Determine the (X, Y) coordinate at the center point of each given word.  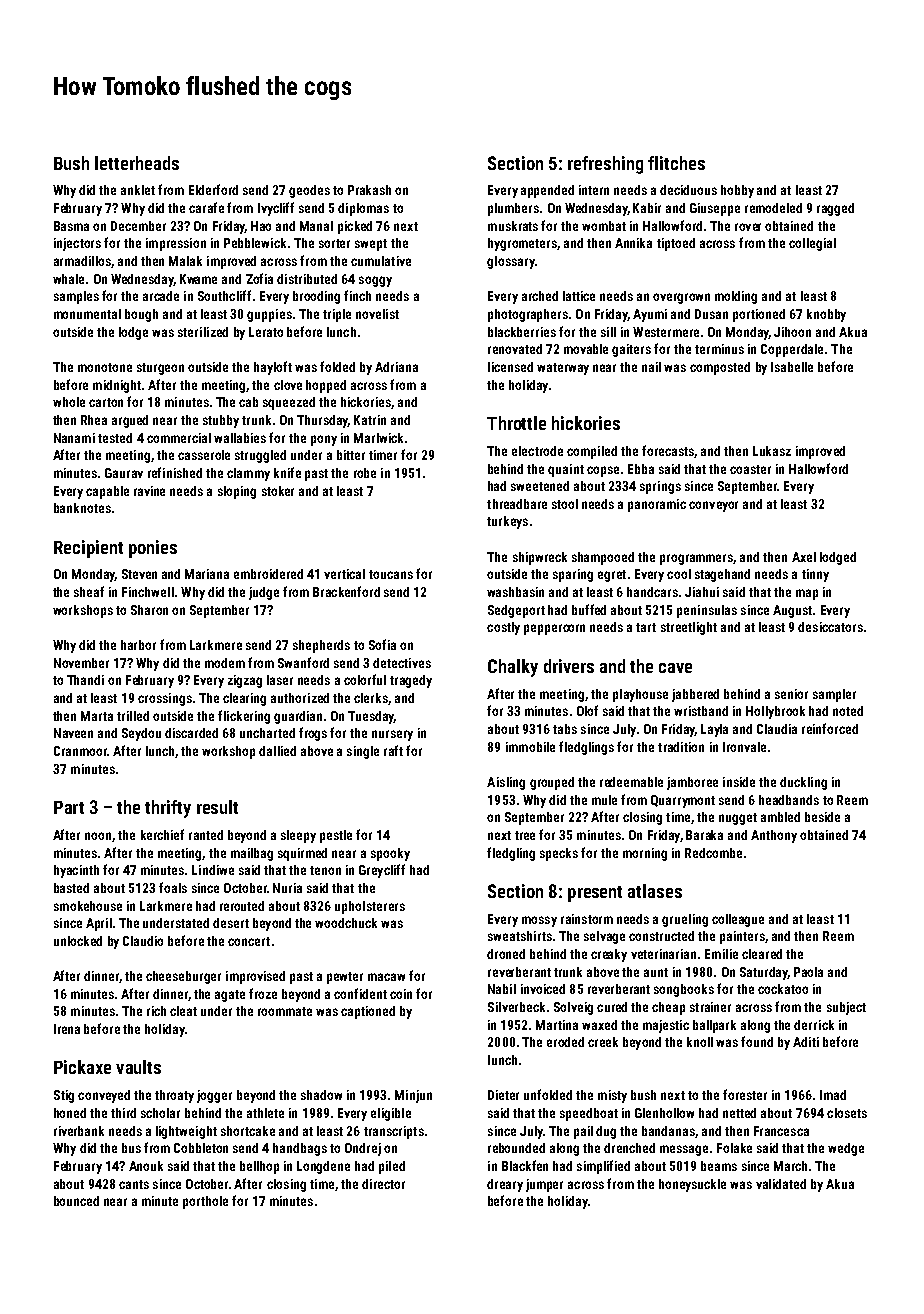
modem (225, 663)
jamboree (692, 783)
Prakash (369, 190)
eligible (391, 1114)
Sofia (382, 644)
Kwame (198, 279)
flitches (676, 163)
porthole (205, 1202)
